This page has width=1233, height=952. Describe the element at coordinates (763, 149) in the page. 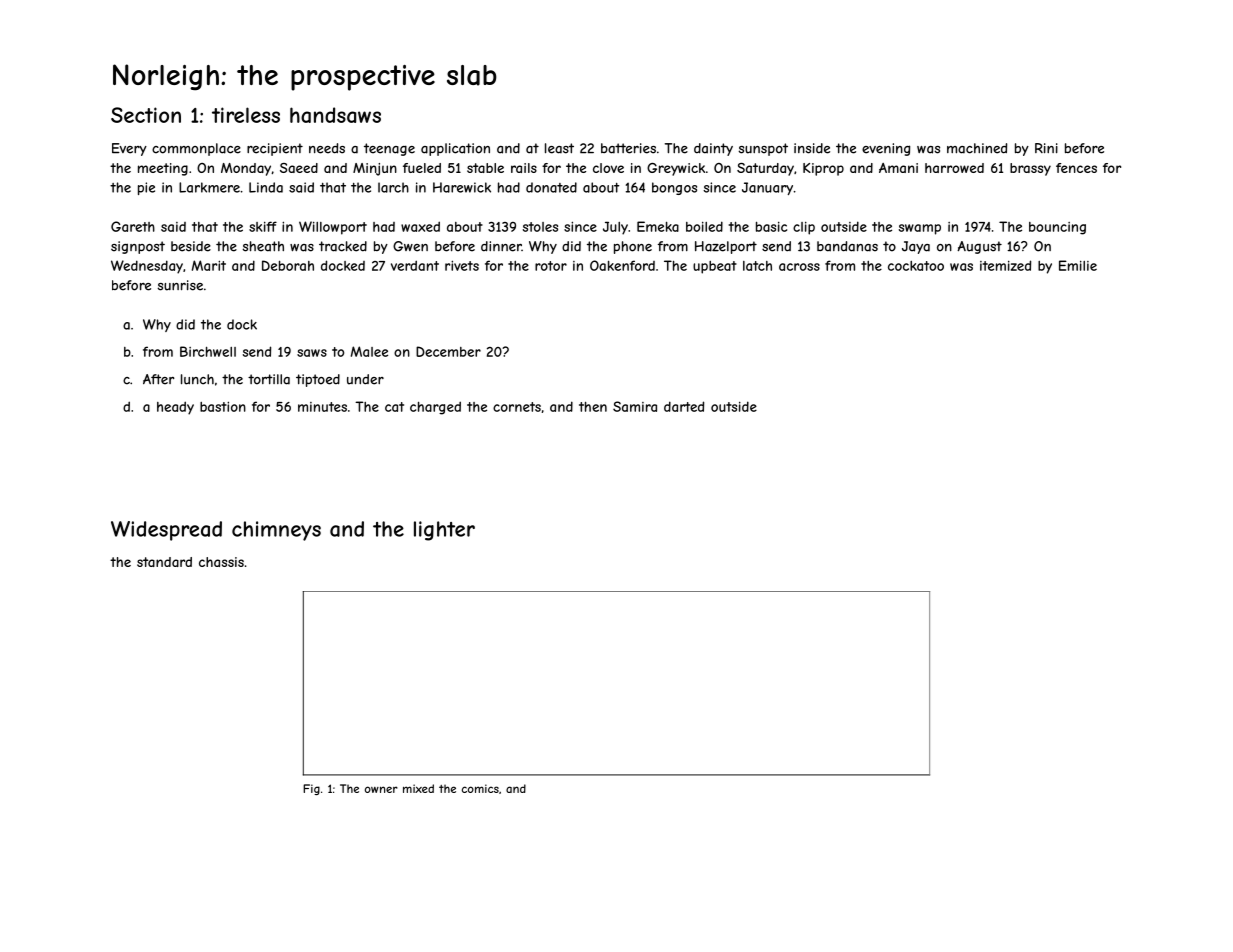

I see `sunspot` at that location.
